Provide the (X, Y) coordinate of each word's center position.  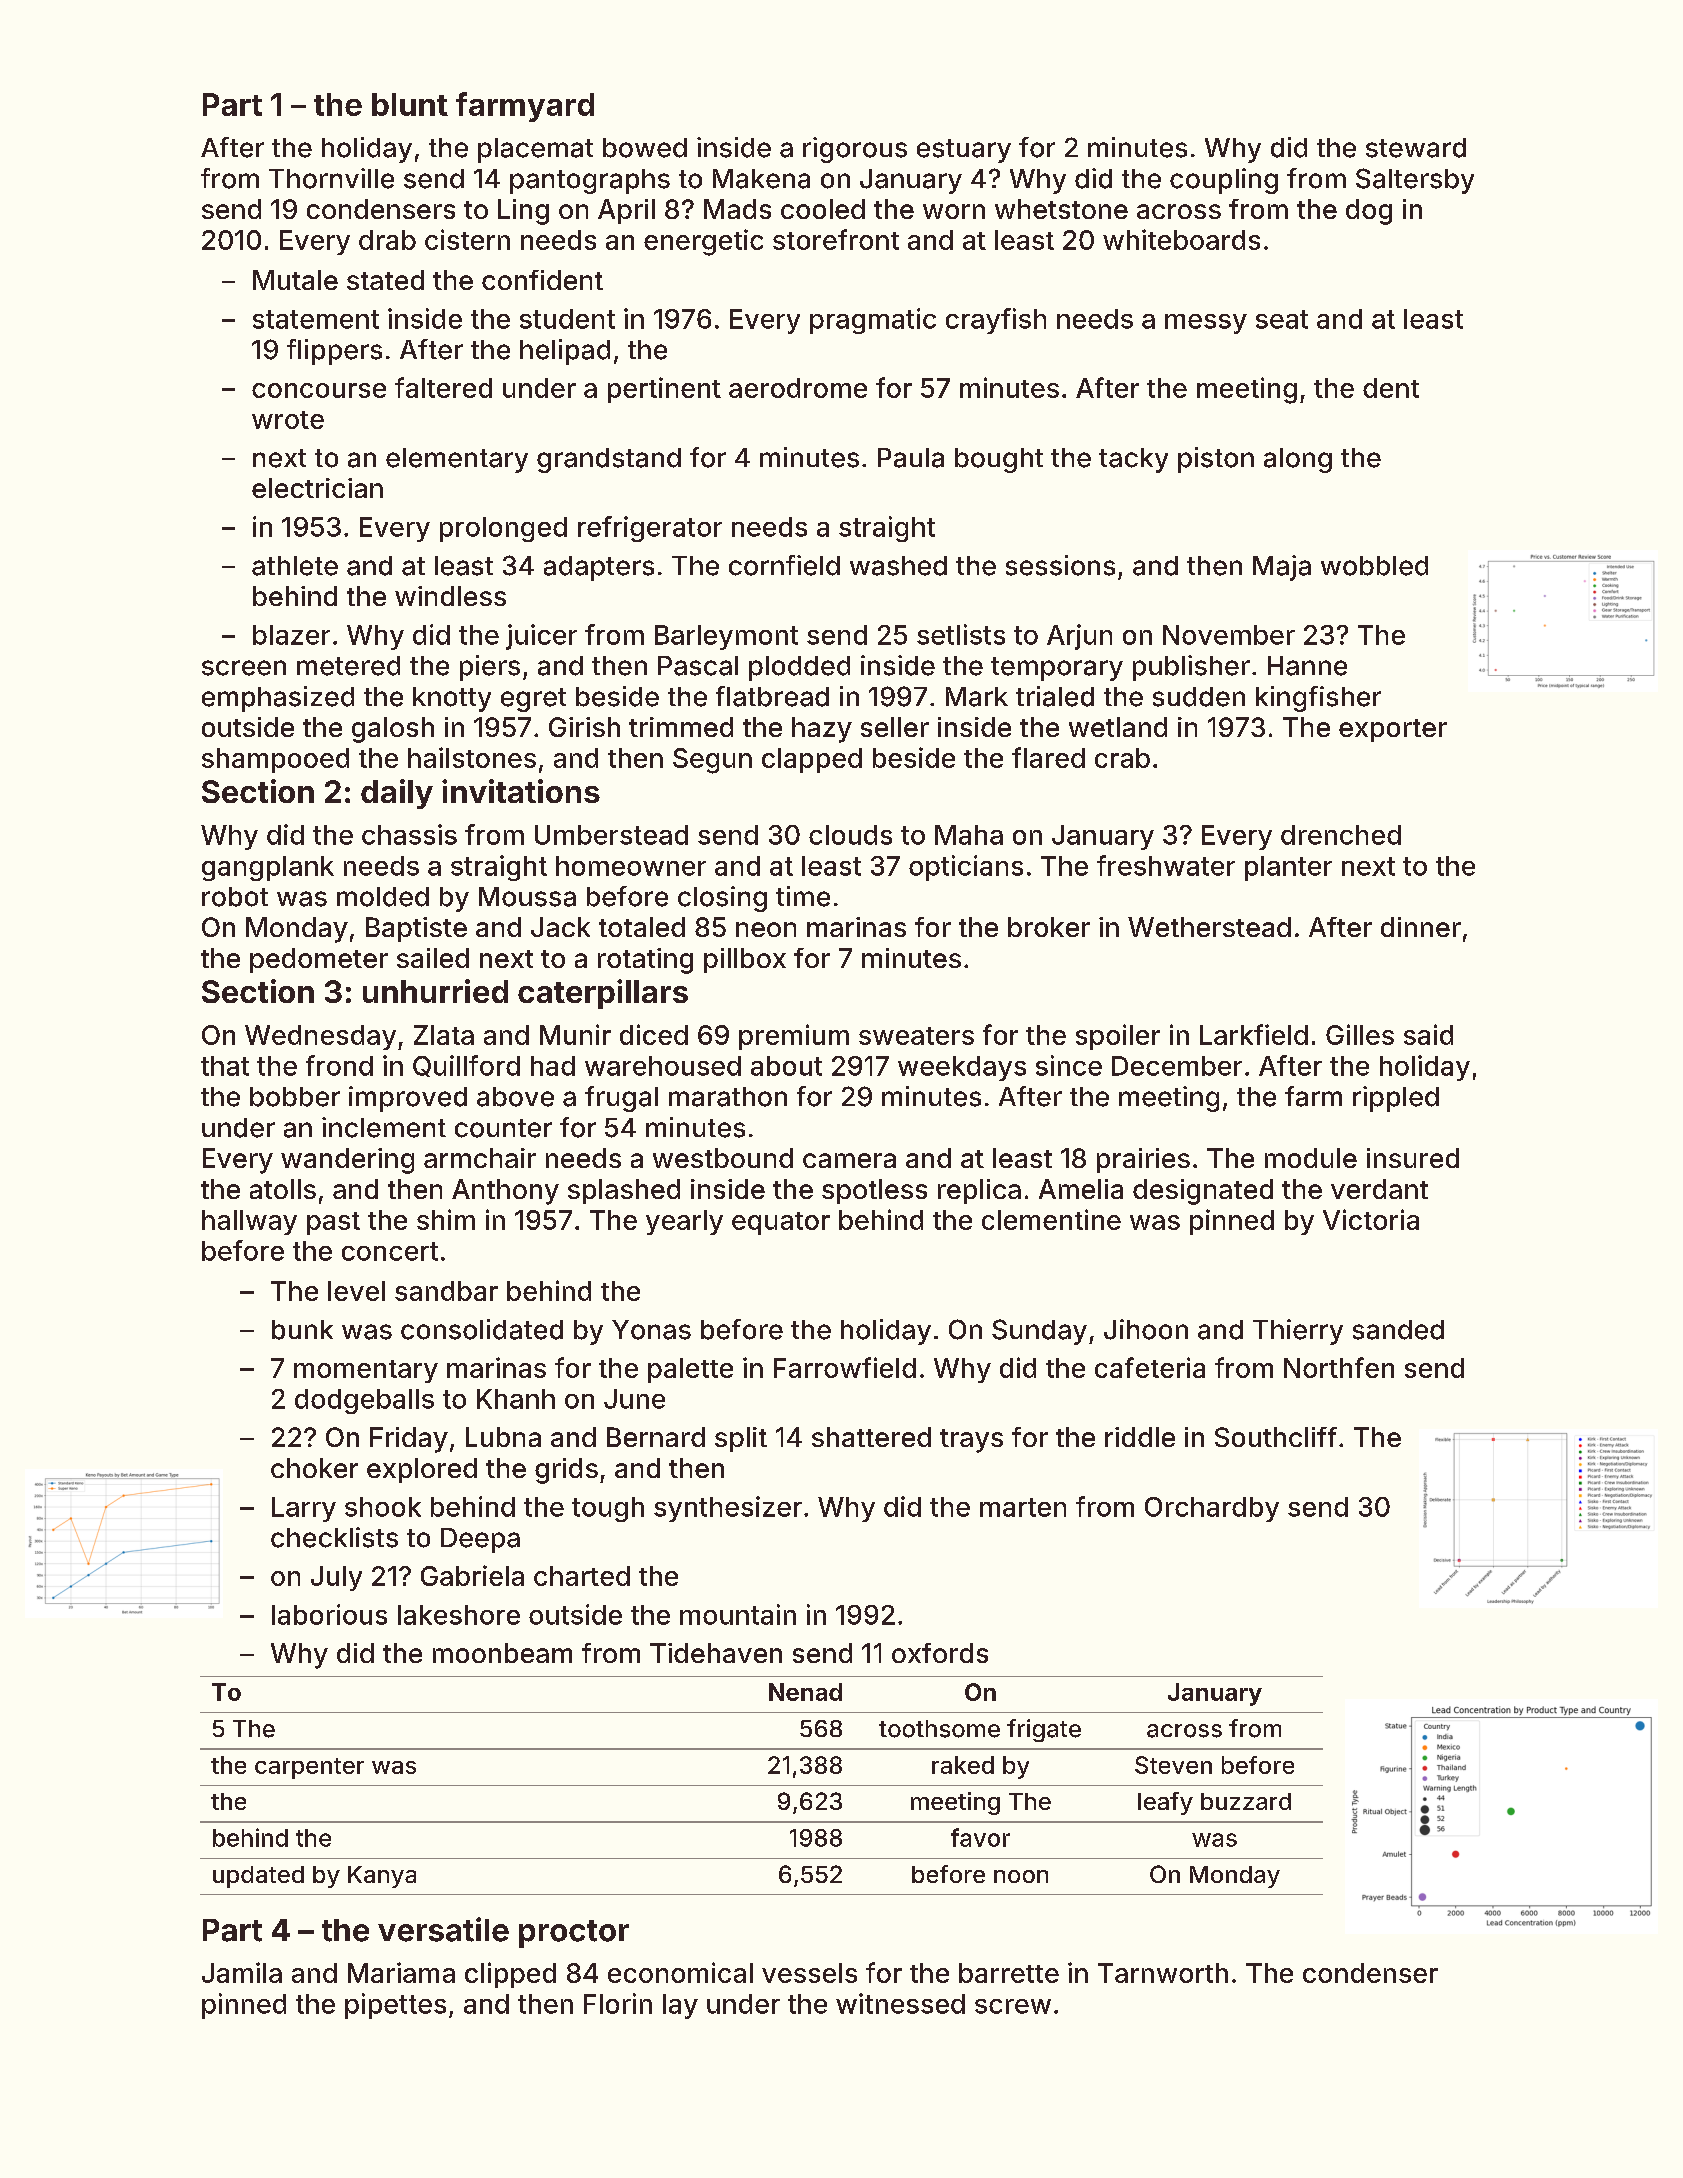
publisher (1191, 668)
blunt (410, 104)
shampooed (275, 760)
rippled (1396, 1099)
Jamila (242, 1972)
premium (794, 1037)
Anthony (505, 1192)
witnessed (900, 2003)
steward (1416, 148)
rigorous (855, 150)
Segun (712, 761)
